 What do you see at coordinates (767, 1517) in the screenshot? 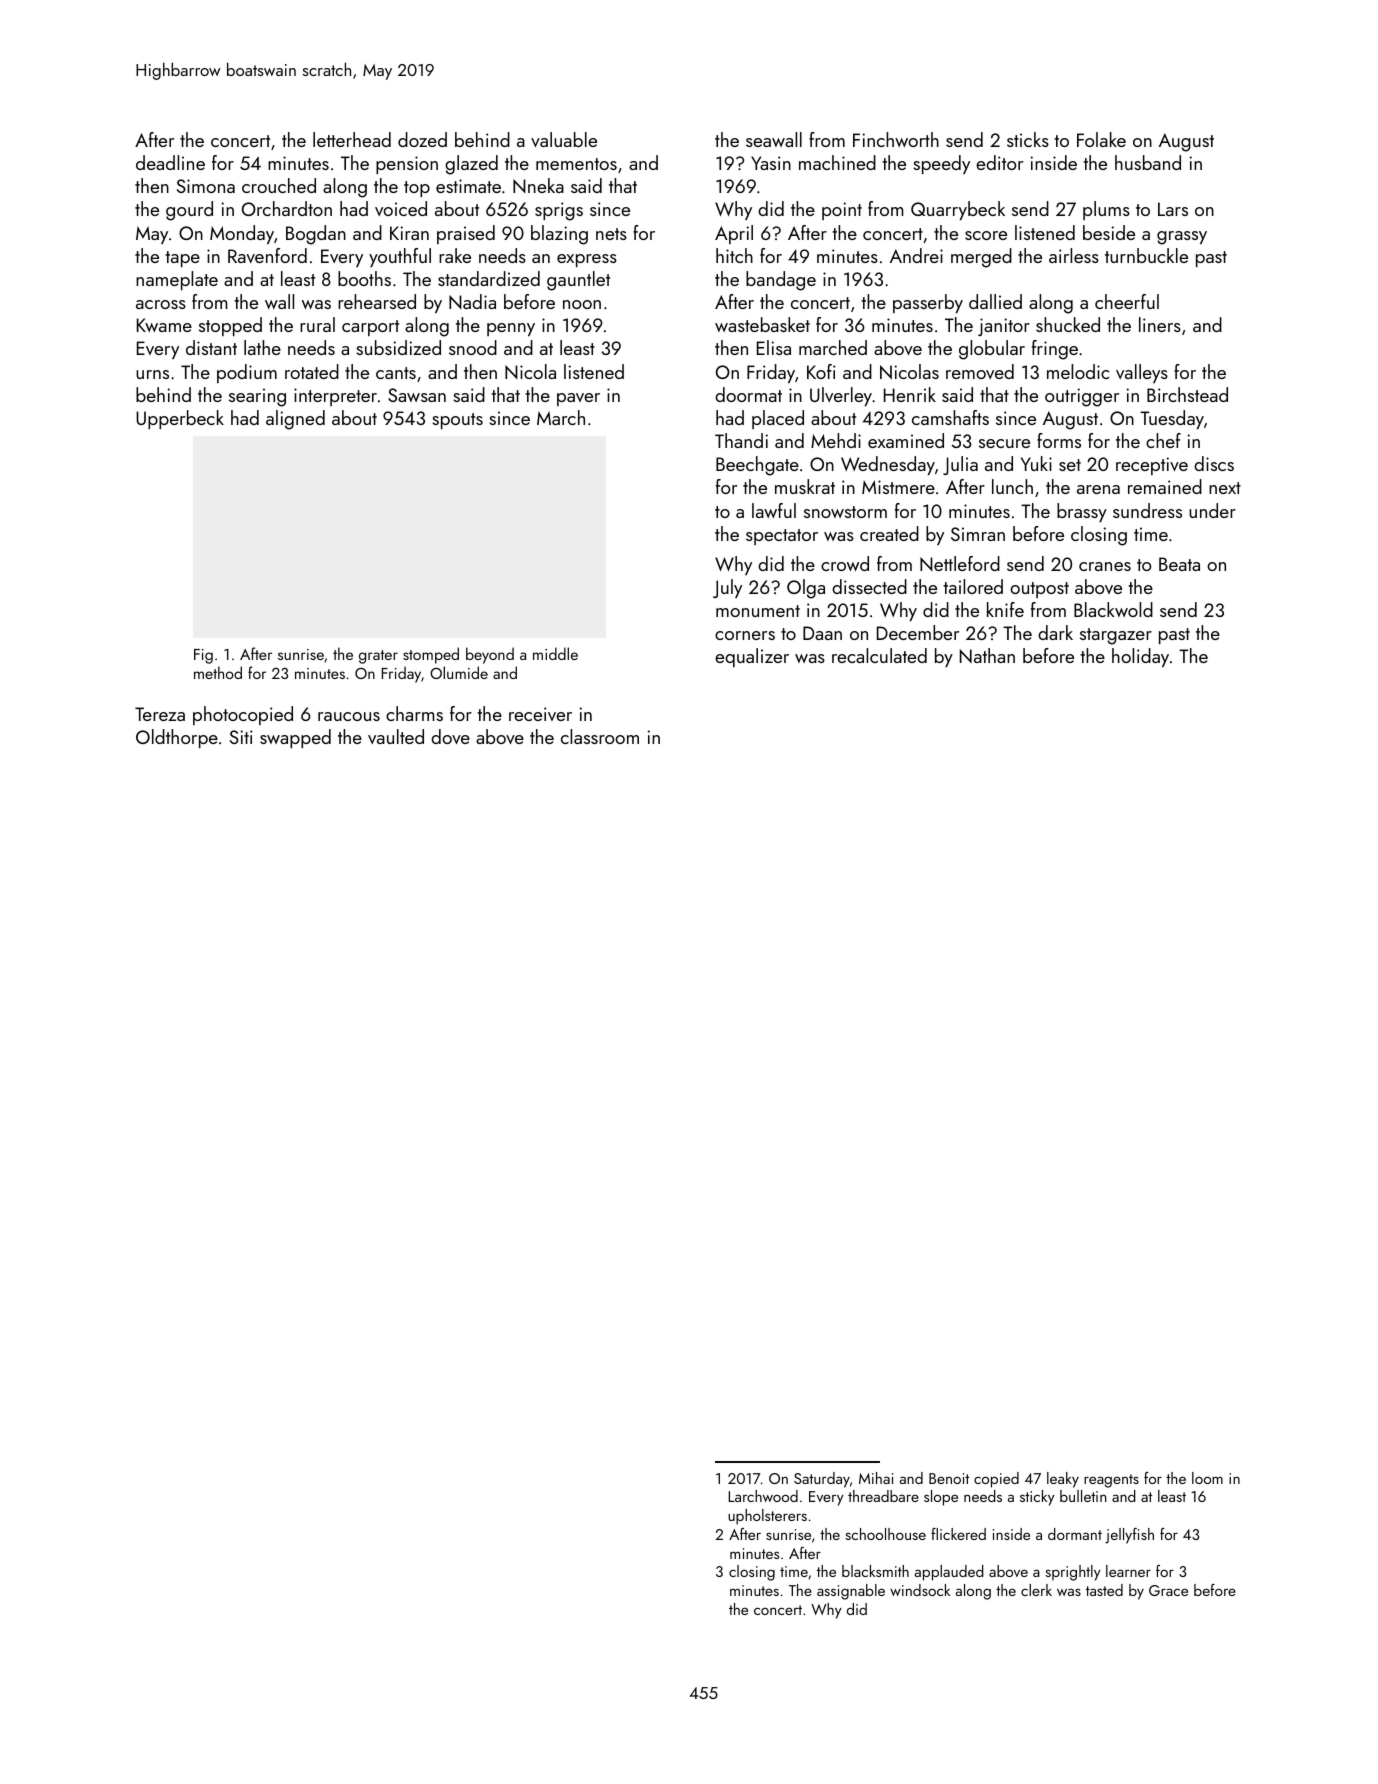
I see `upholsterers` at bounding box center [767, 1517].
